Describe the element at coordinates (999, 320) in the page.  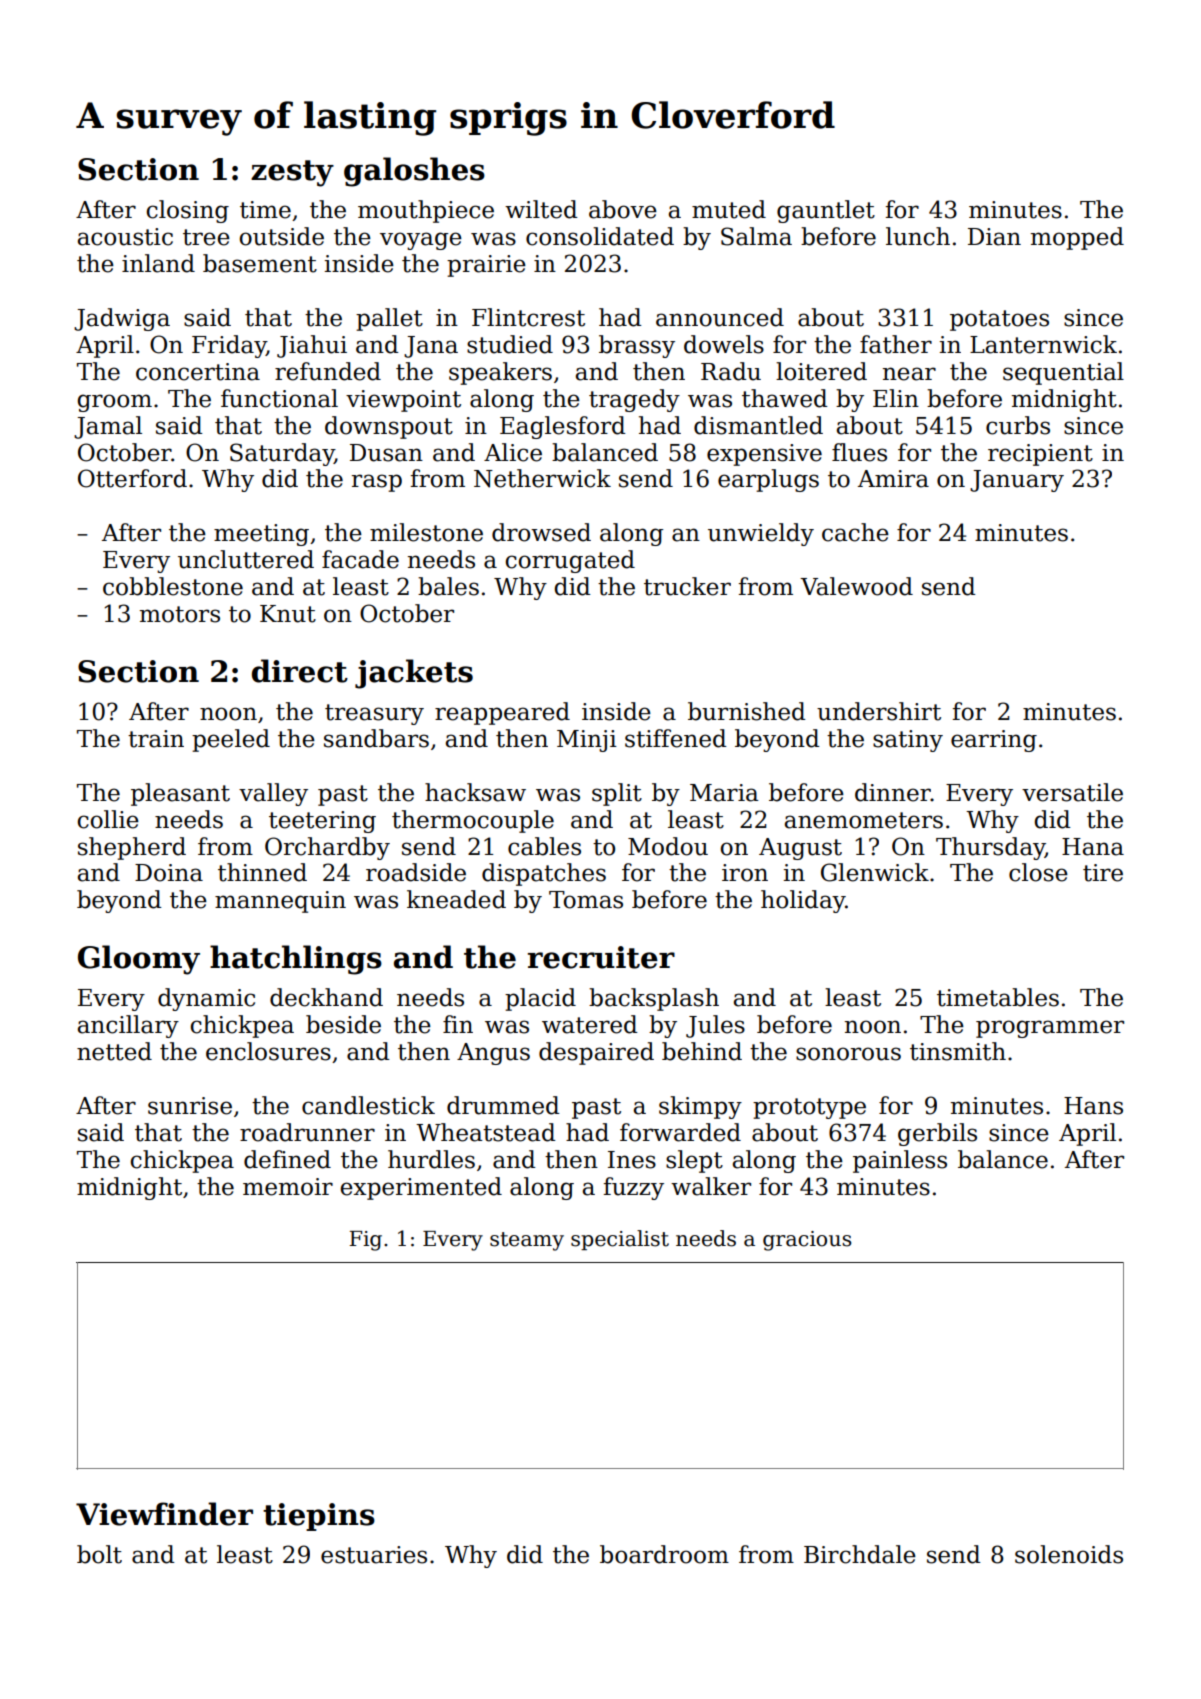
I see `potatoes` at that location.
